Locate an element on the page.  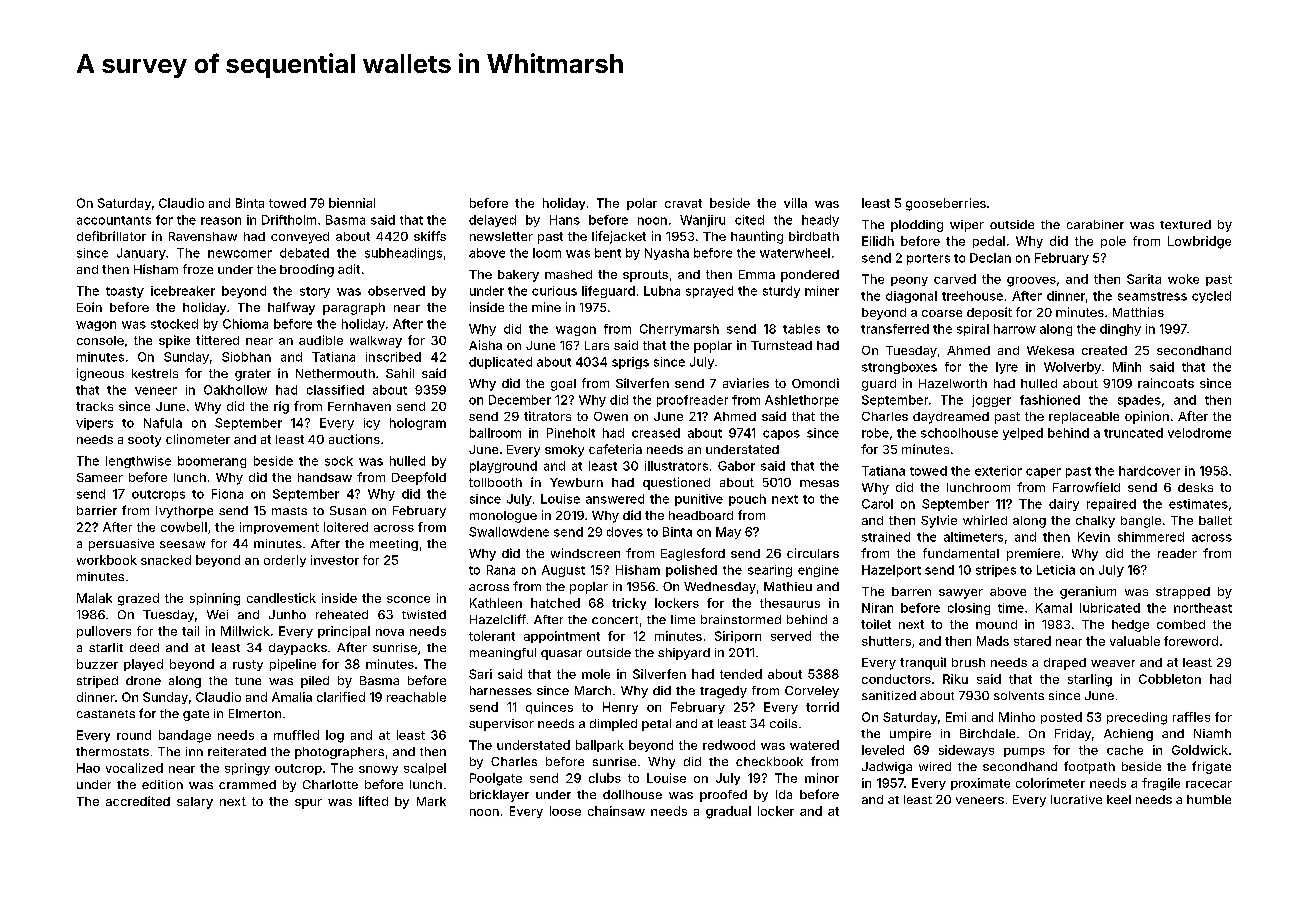
bandage is located at coordinates (185, 736).
